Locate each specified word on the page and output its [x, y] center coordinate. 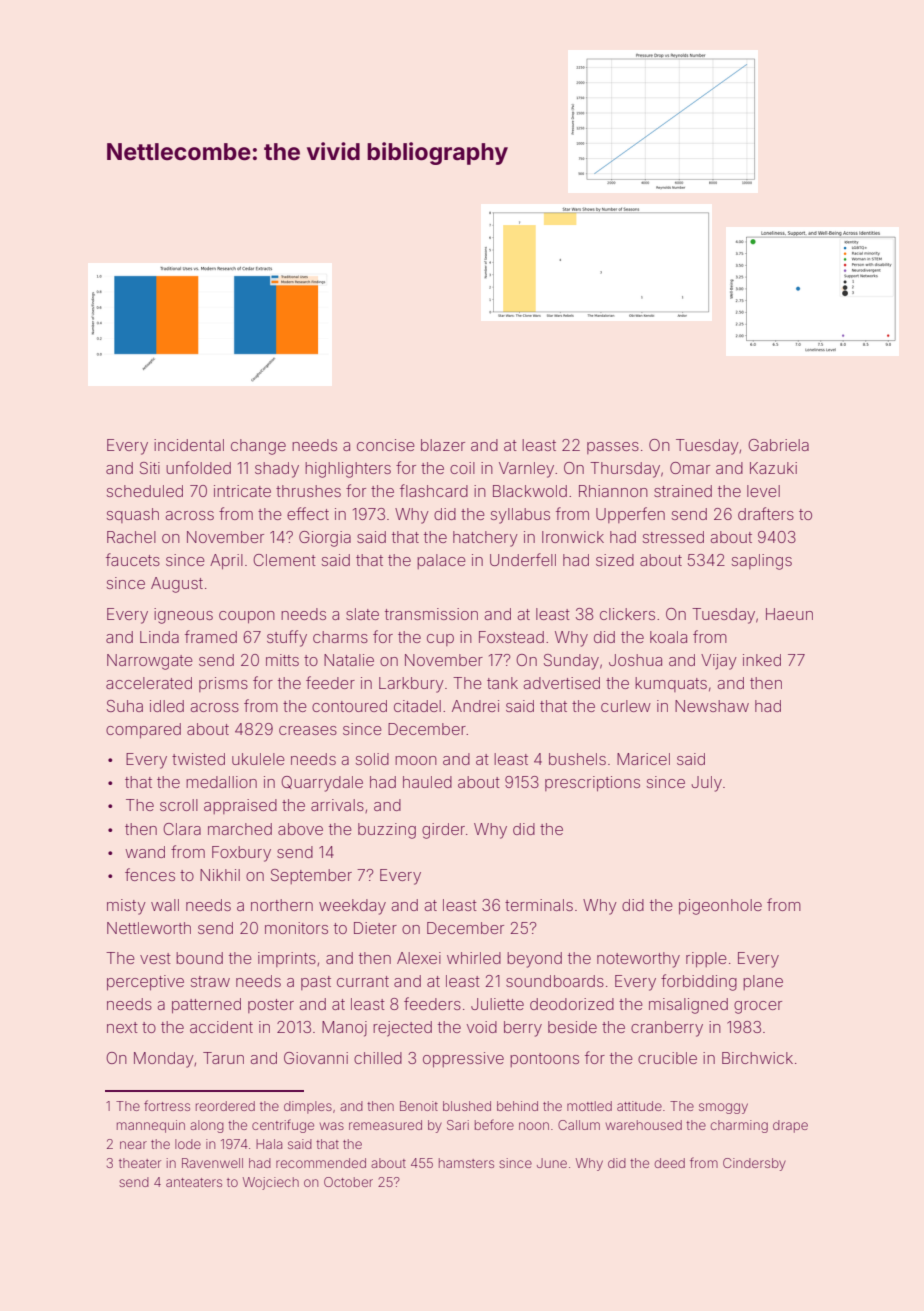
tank [502, 683]
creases [308, 730]
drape [790, 1126]
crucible [667, 1058]
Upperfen [630, 515]
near [133, 1145]
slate [362, 614]
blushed [467, 1106]
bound [199, 958]
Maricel [643, 759]
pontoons [544, 1060]
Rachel [131, 537]
